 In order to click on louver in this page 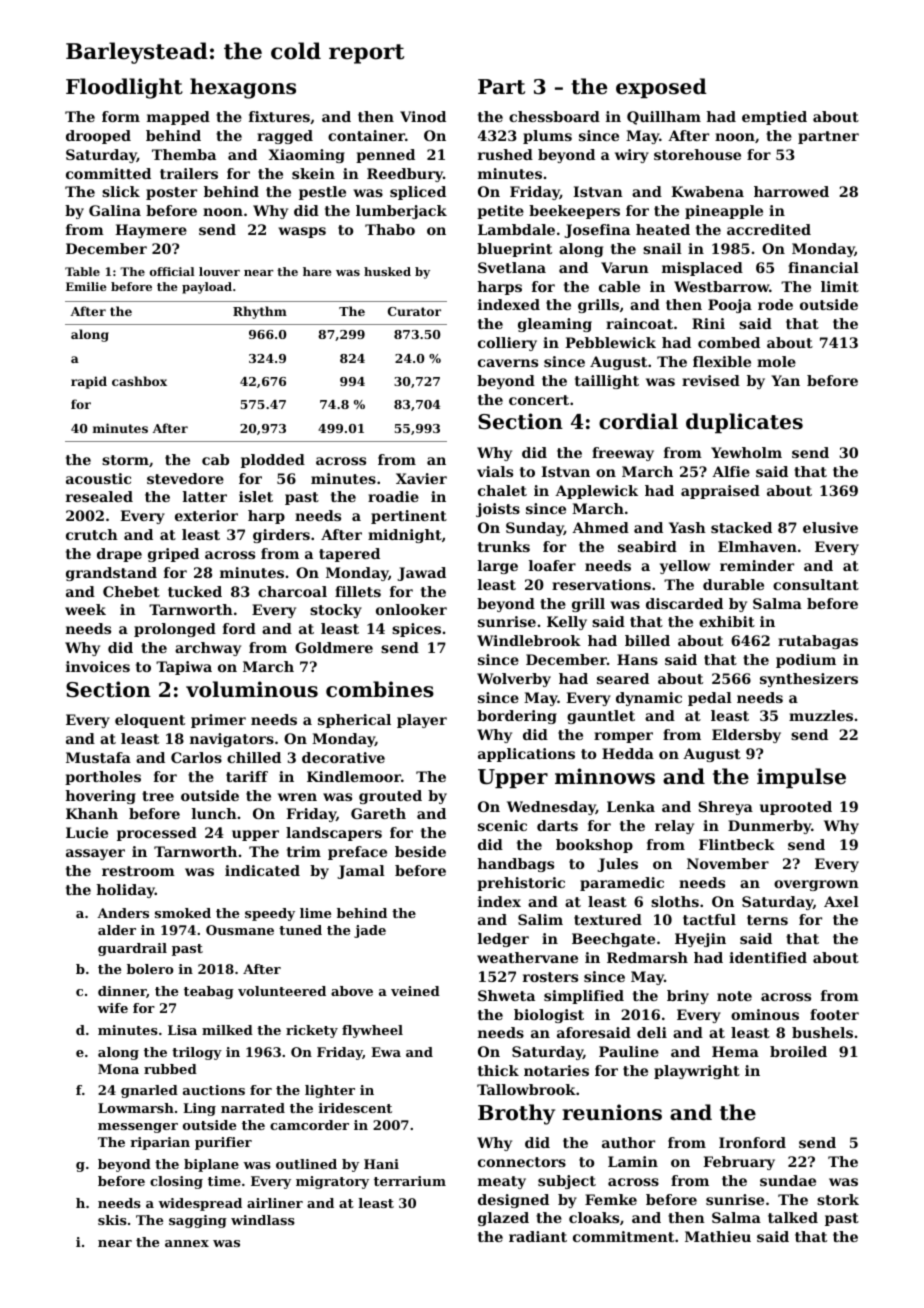, I will do `click(219, 271)`.
